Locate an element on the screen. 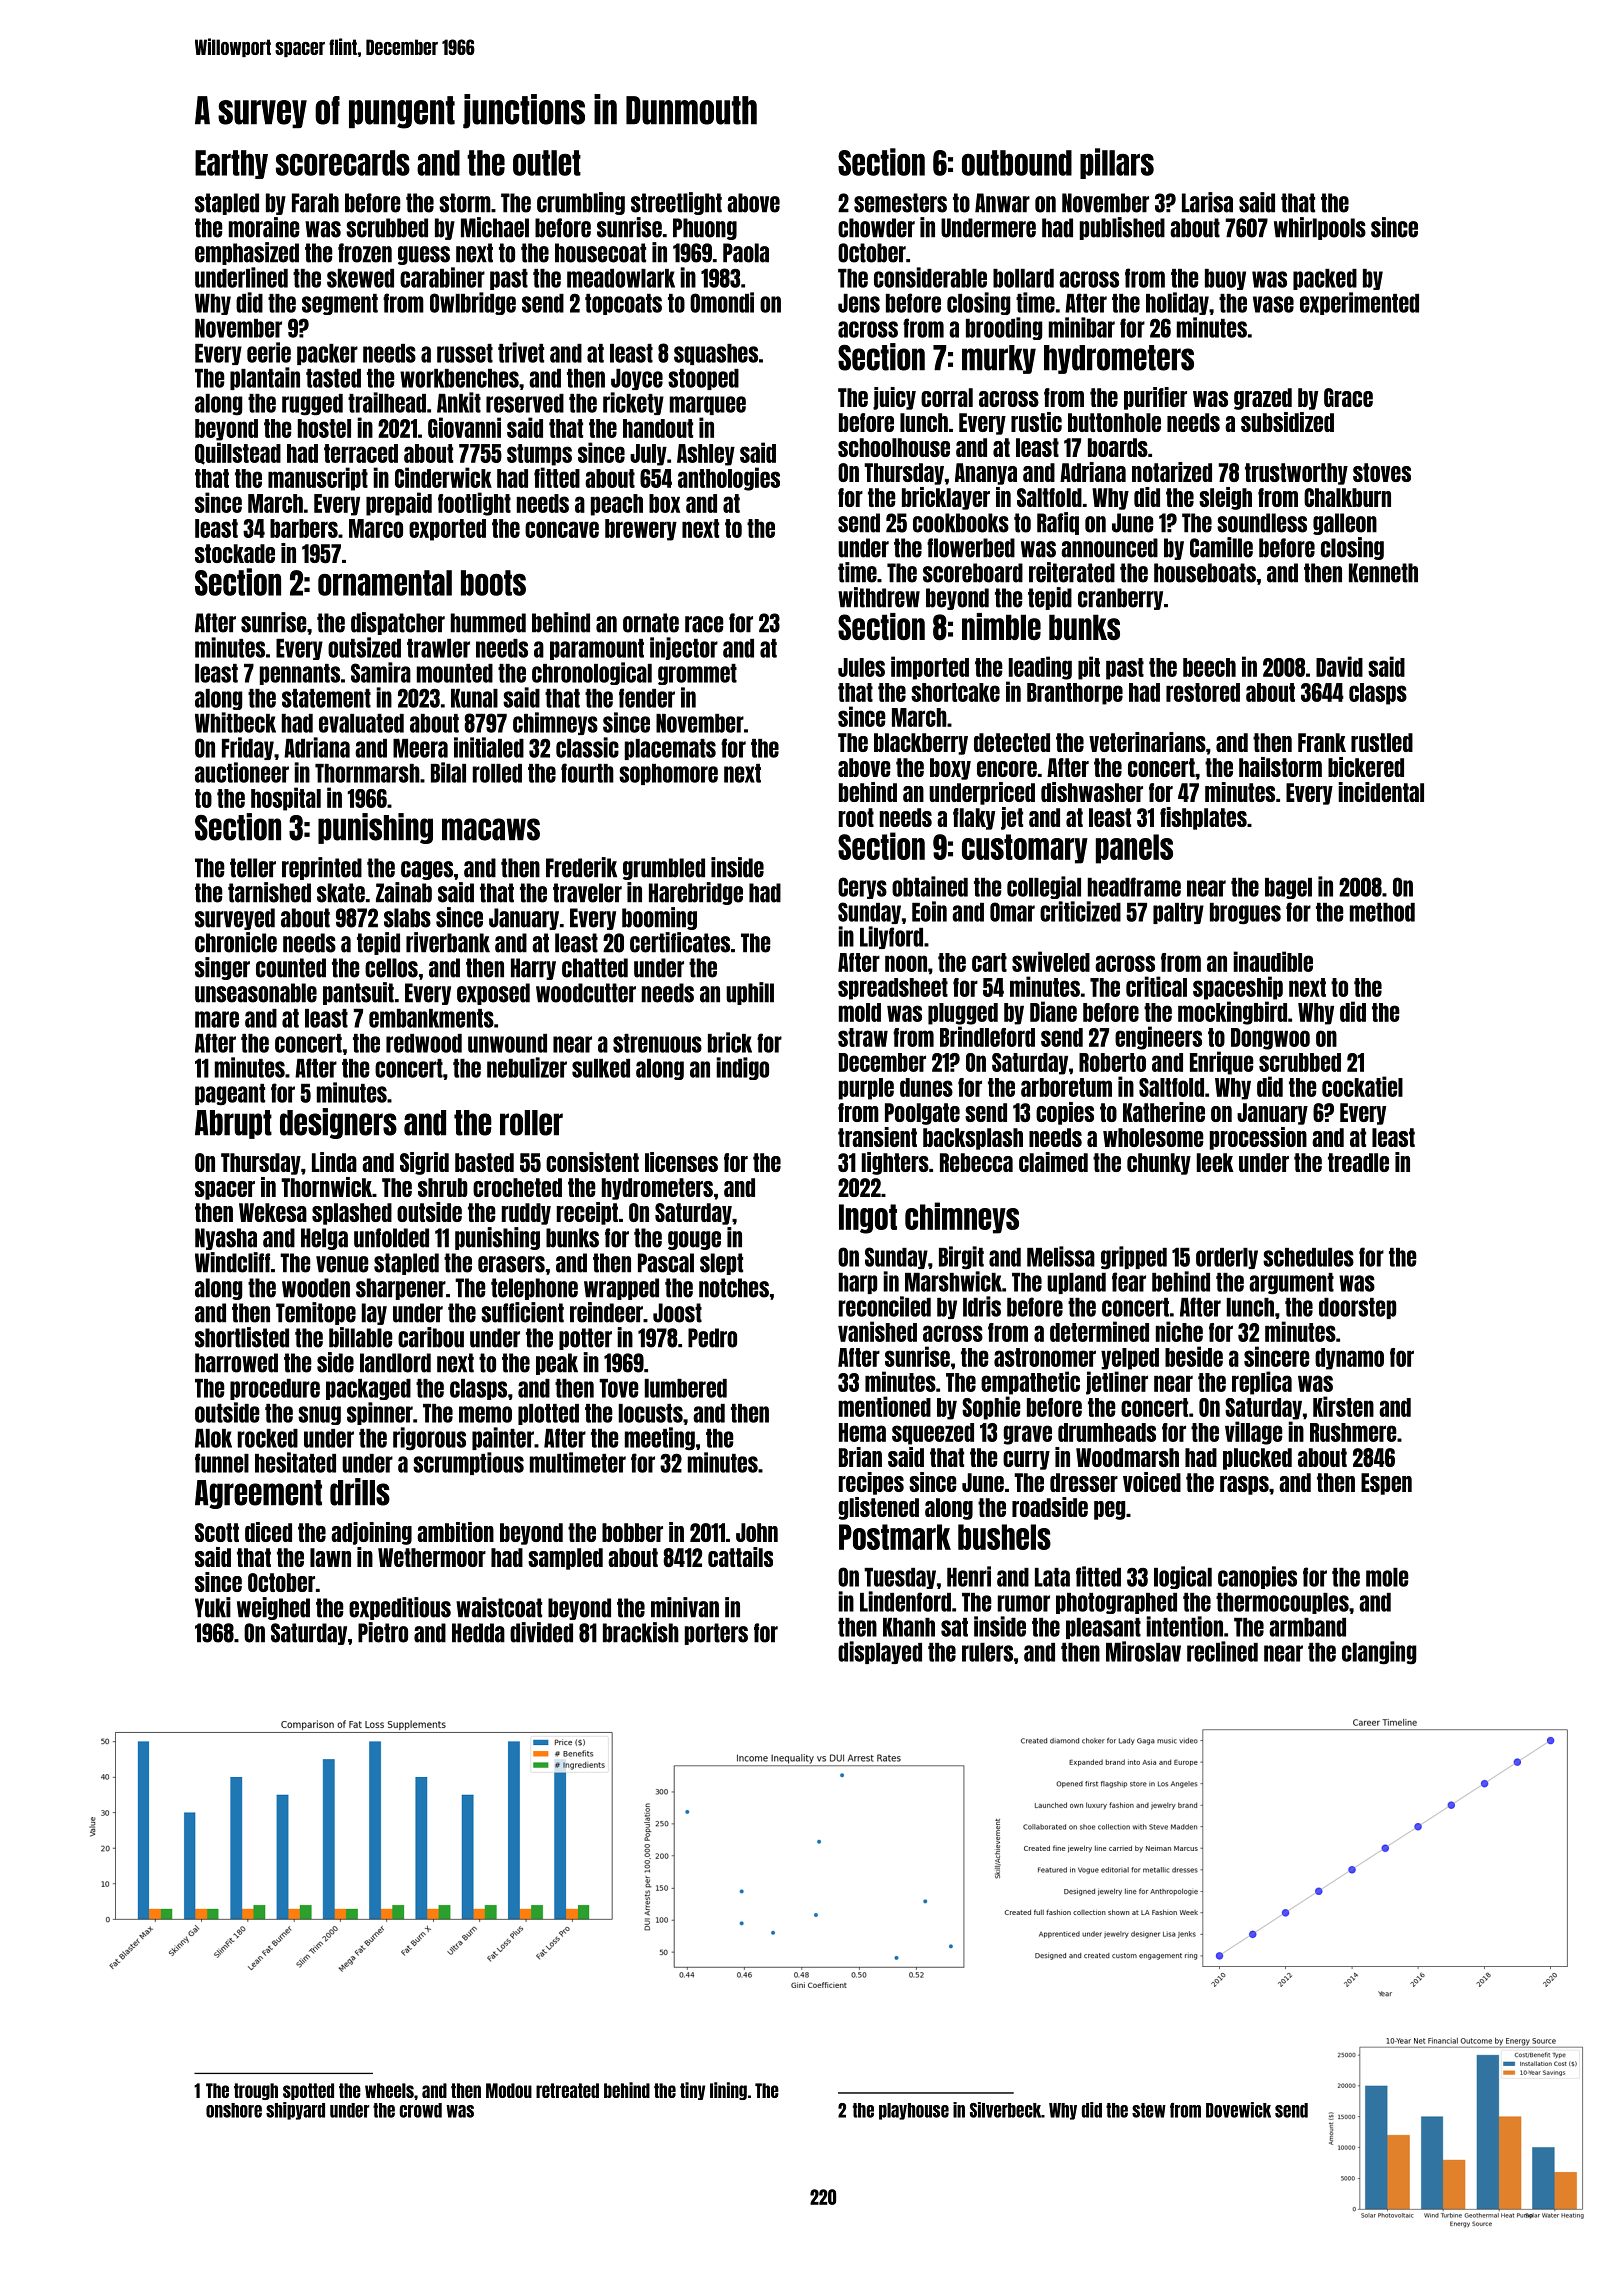  cockatiel is located at coordinates (1362, 1086).
